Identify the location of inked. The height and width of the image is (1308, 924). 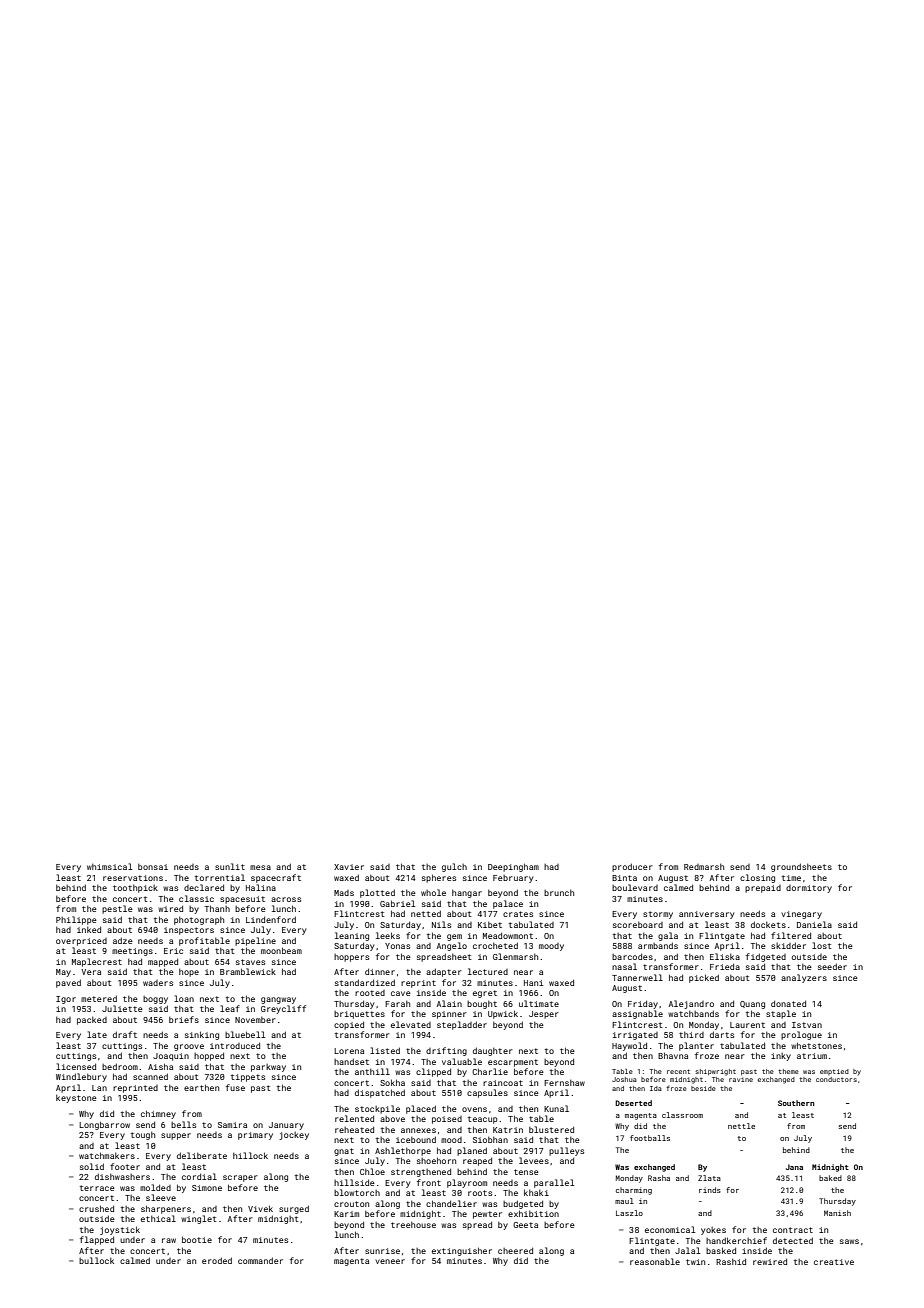
(89, 929).
